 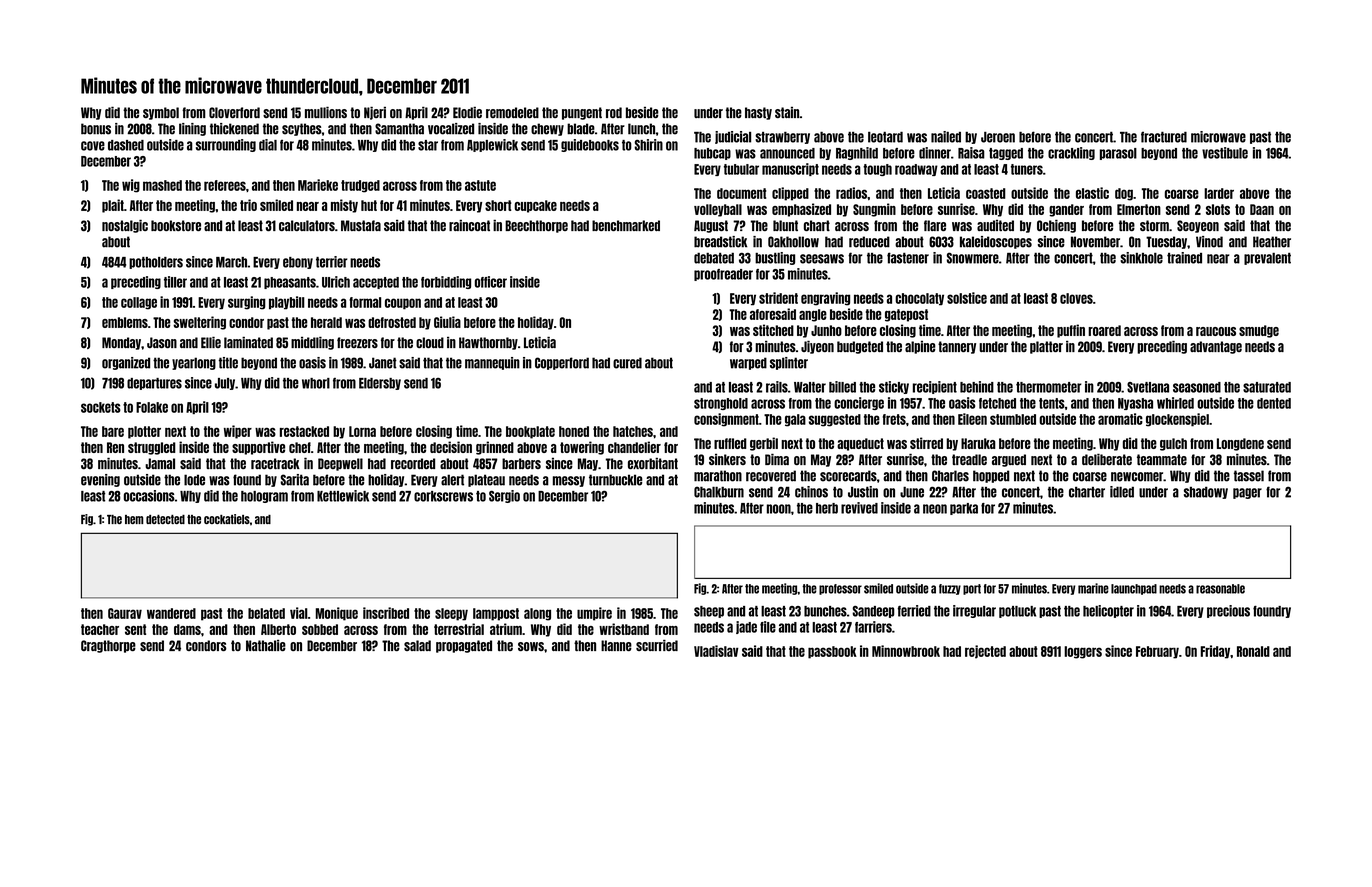 What do you see at coordinates (100, 480) in the screenshot?
I see `evening` at bounding box center [100, 480].
